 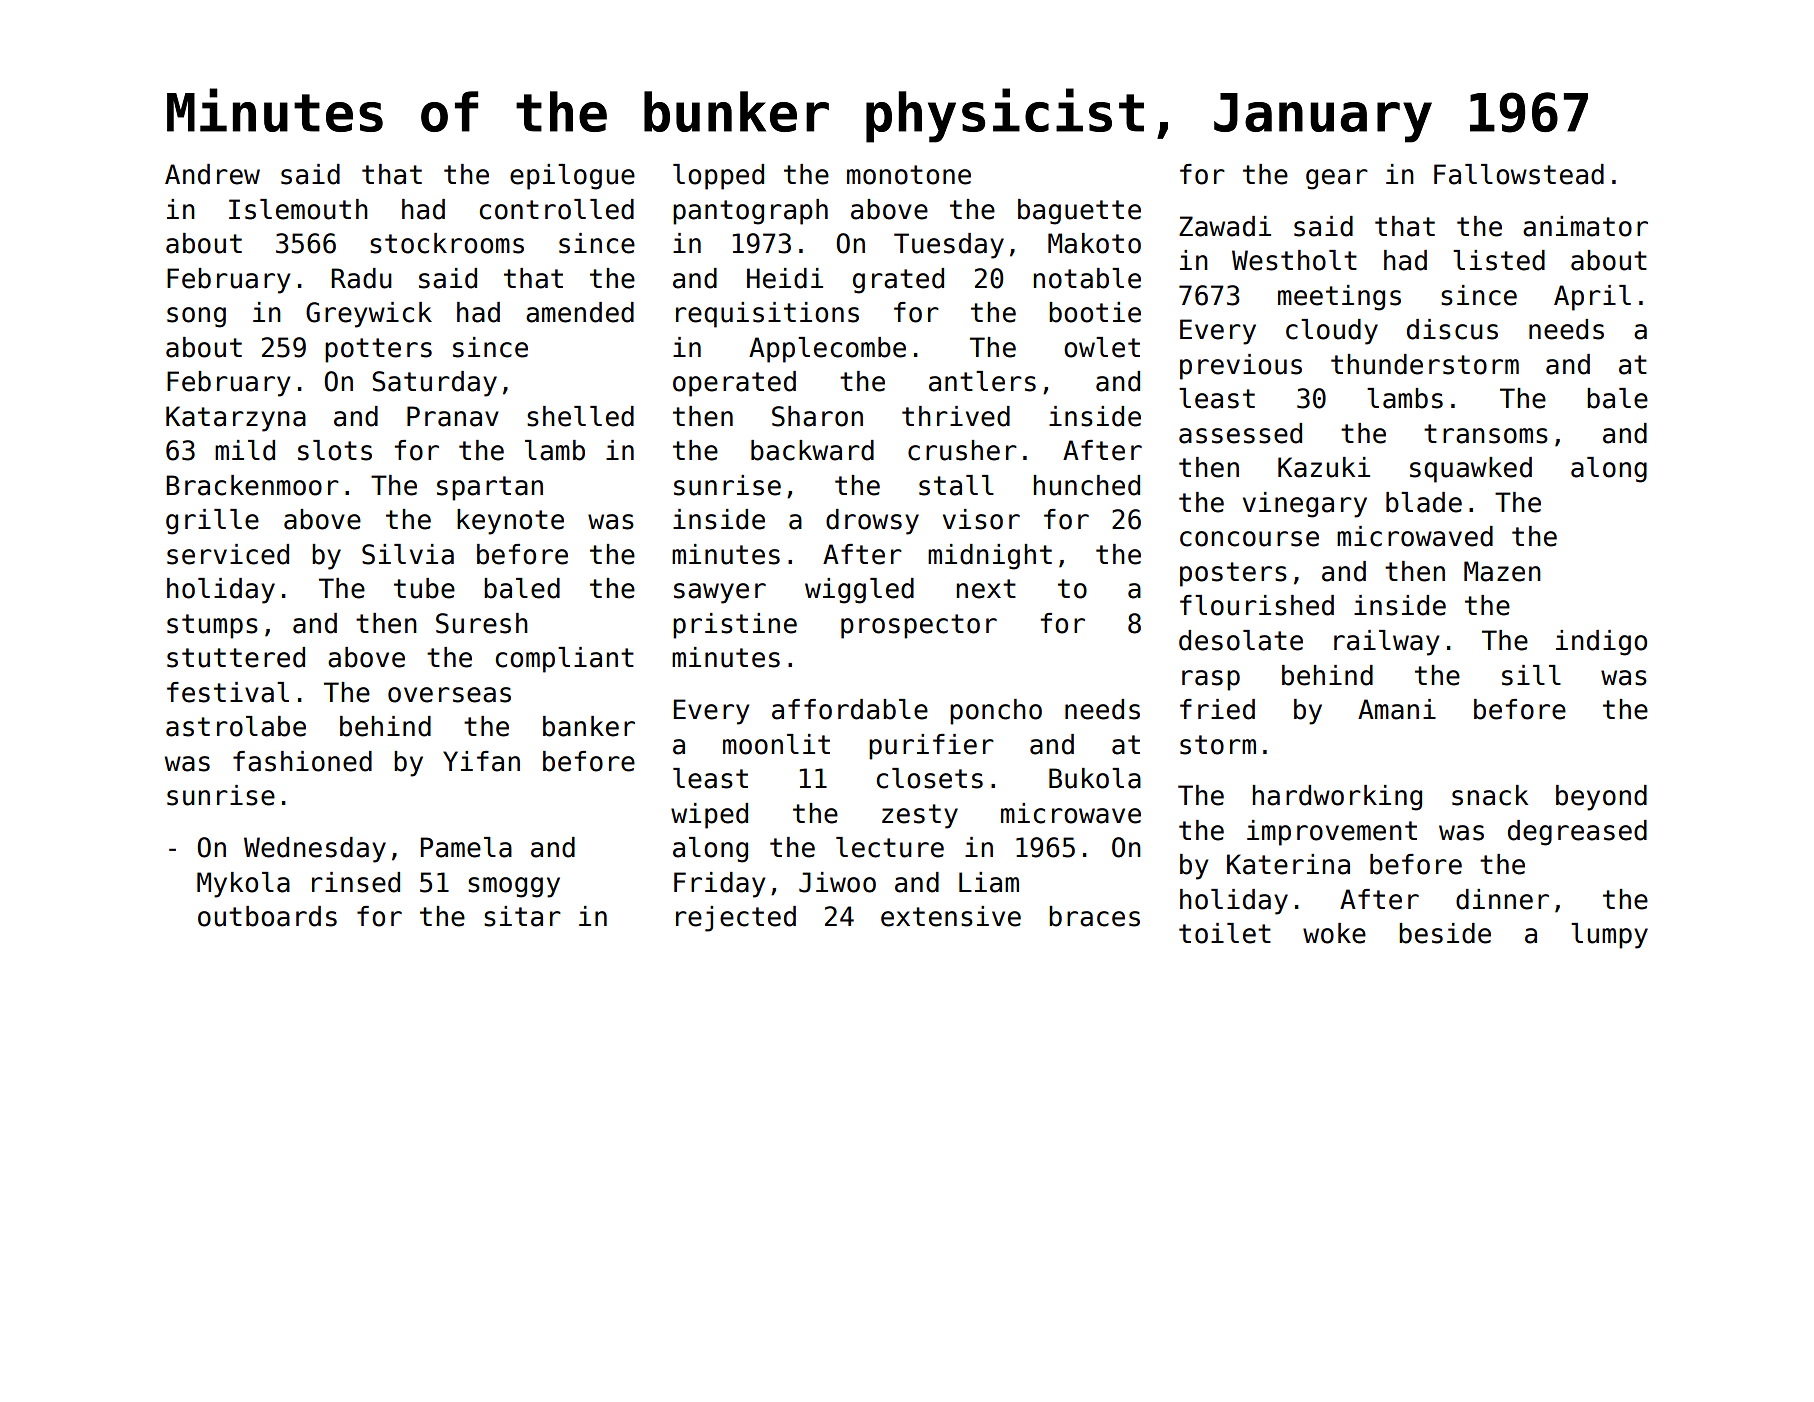 What do you see at coordinates (302, 761) in the image?
I see `fashioned` at bounding box center [302, 761].
